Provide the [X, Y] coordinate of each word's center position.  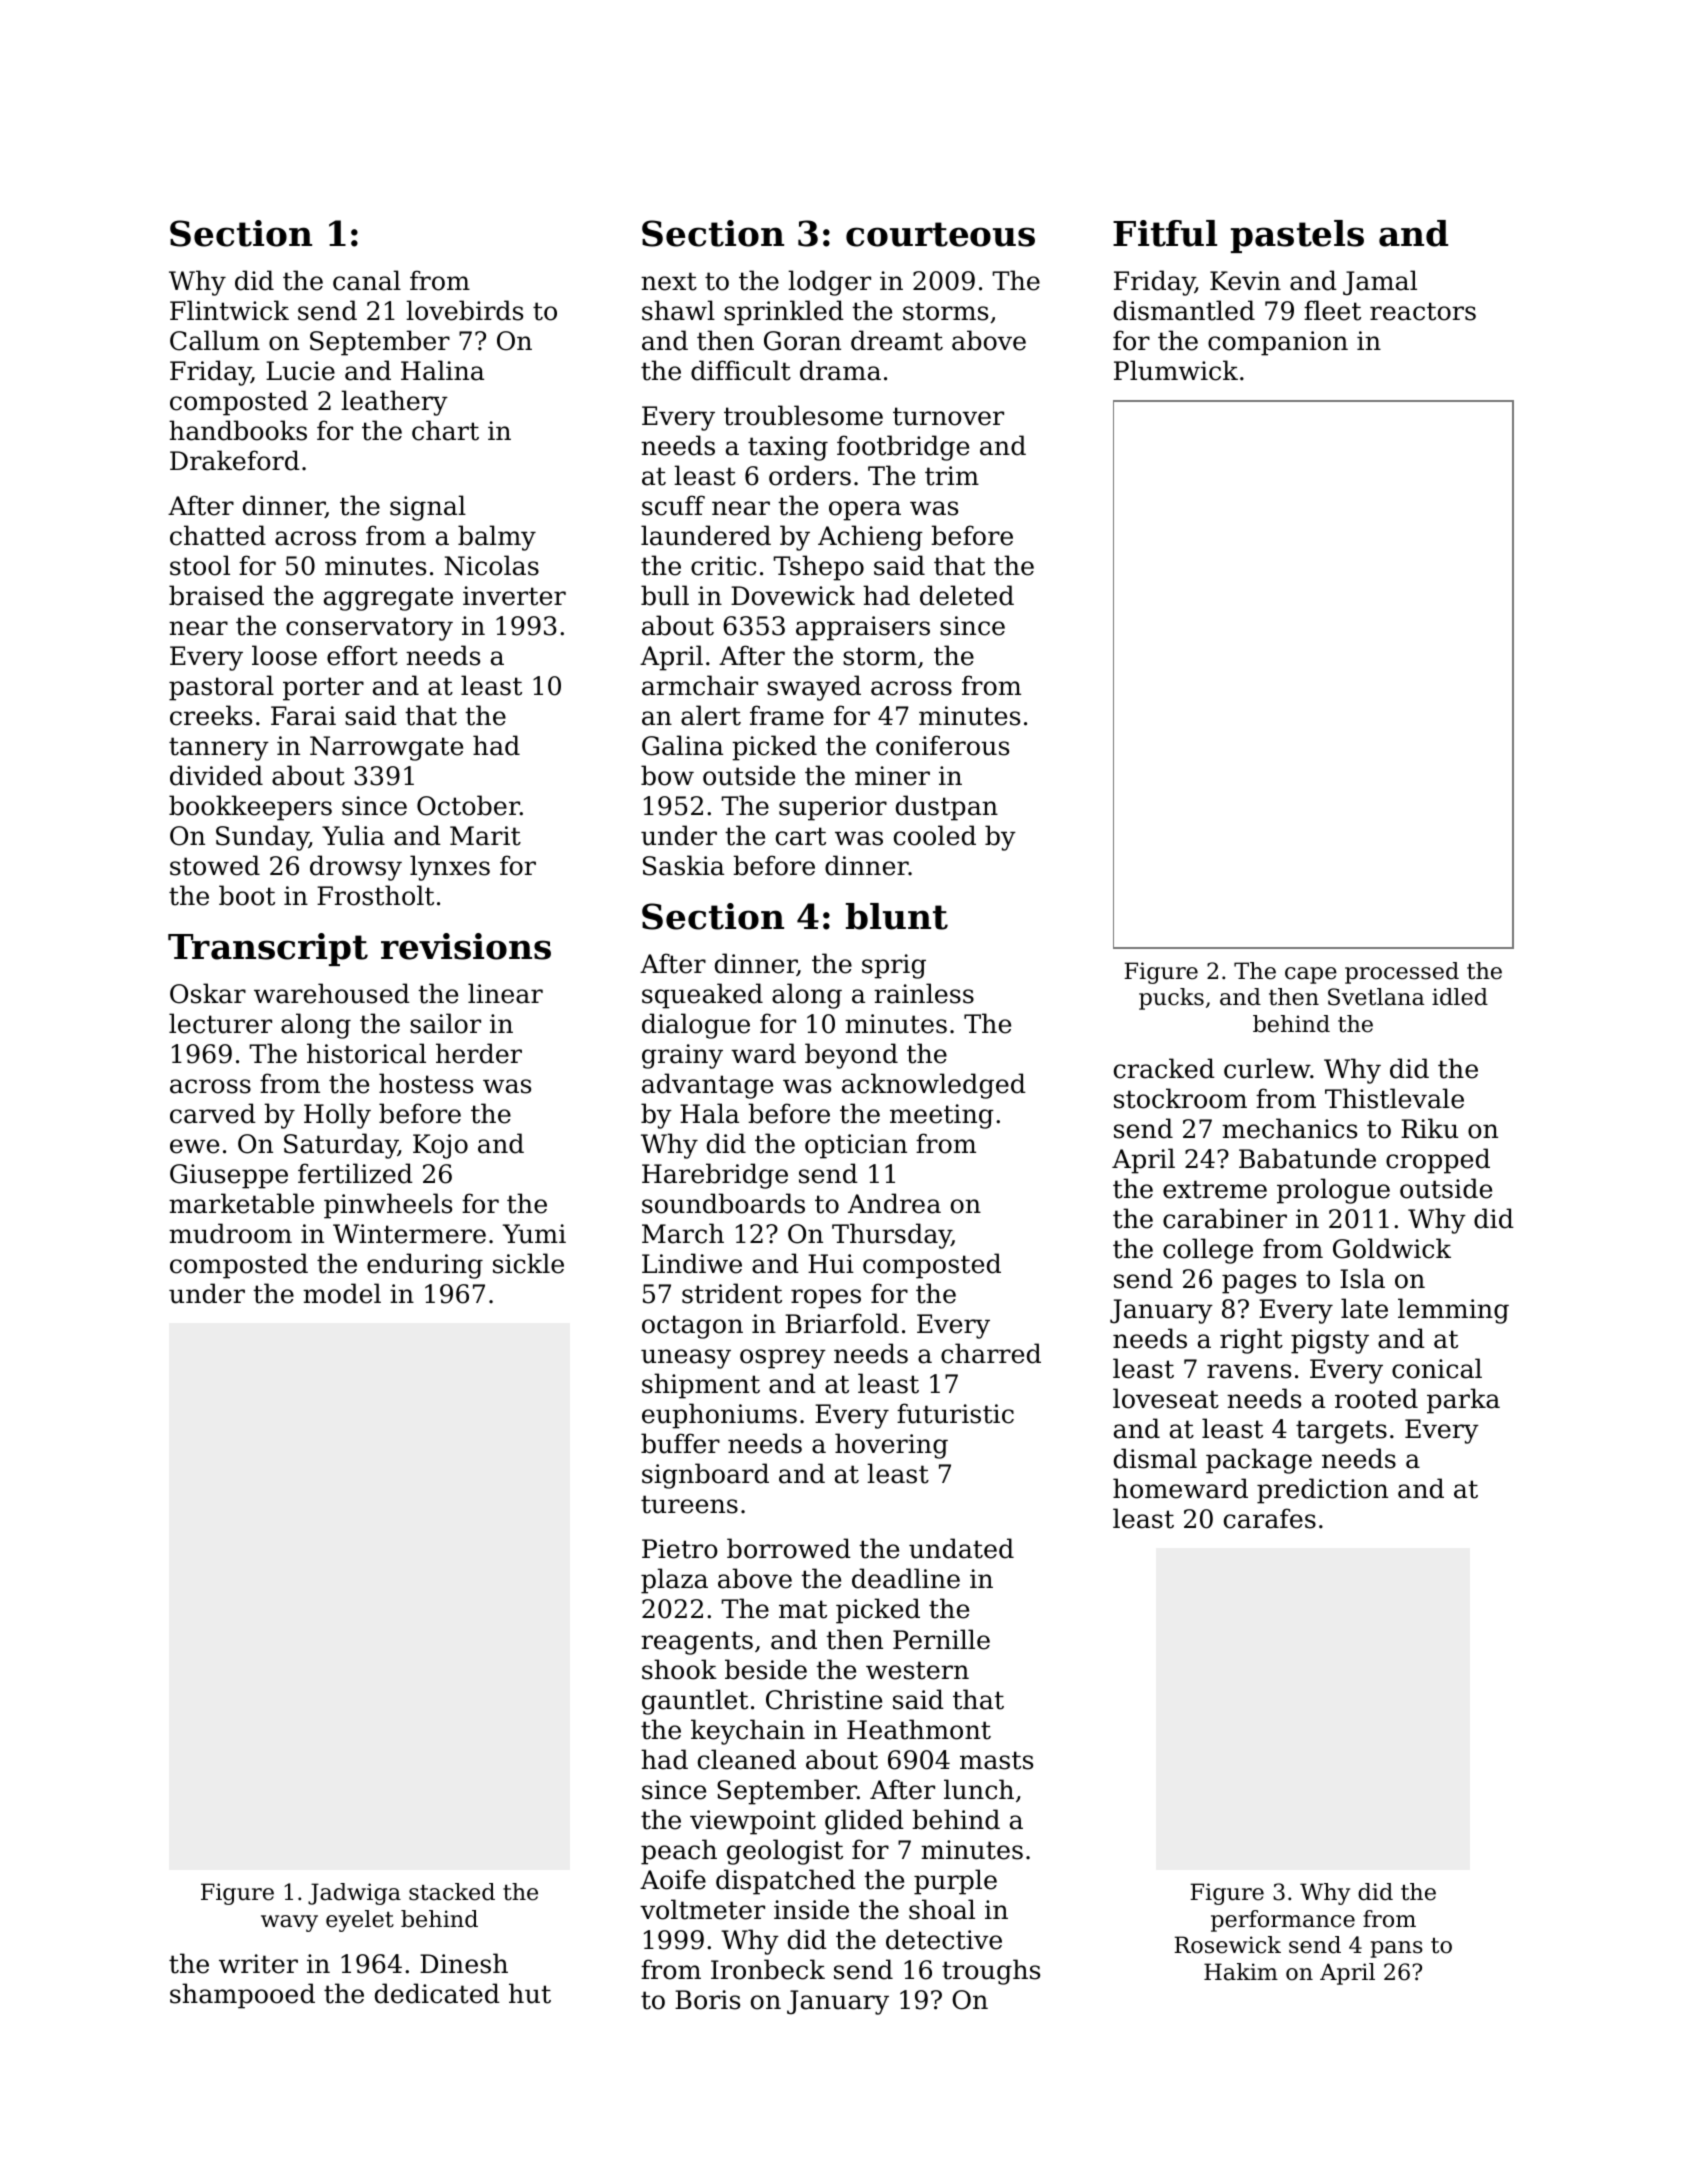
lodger [829, 283]
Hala [709, 1113]
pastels [1297, 236]
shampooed [242, 1996]
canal [367, 280]
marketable [241, 1203]
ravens [1249, 1371]
